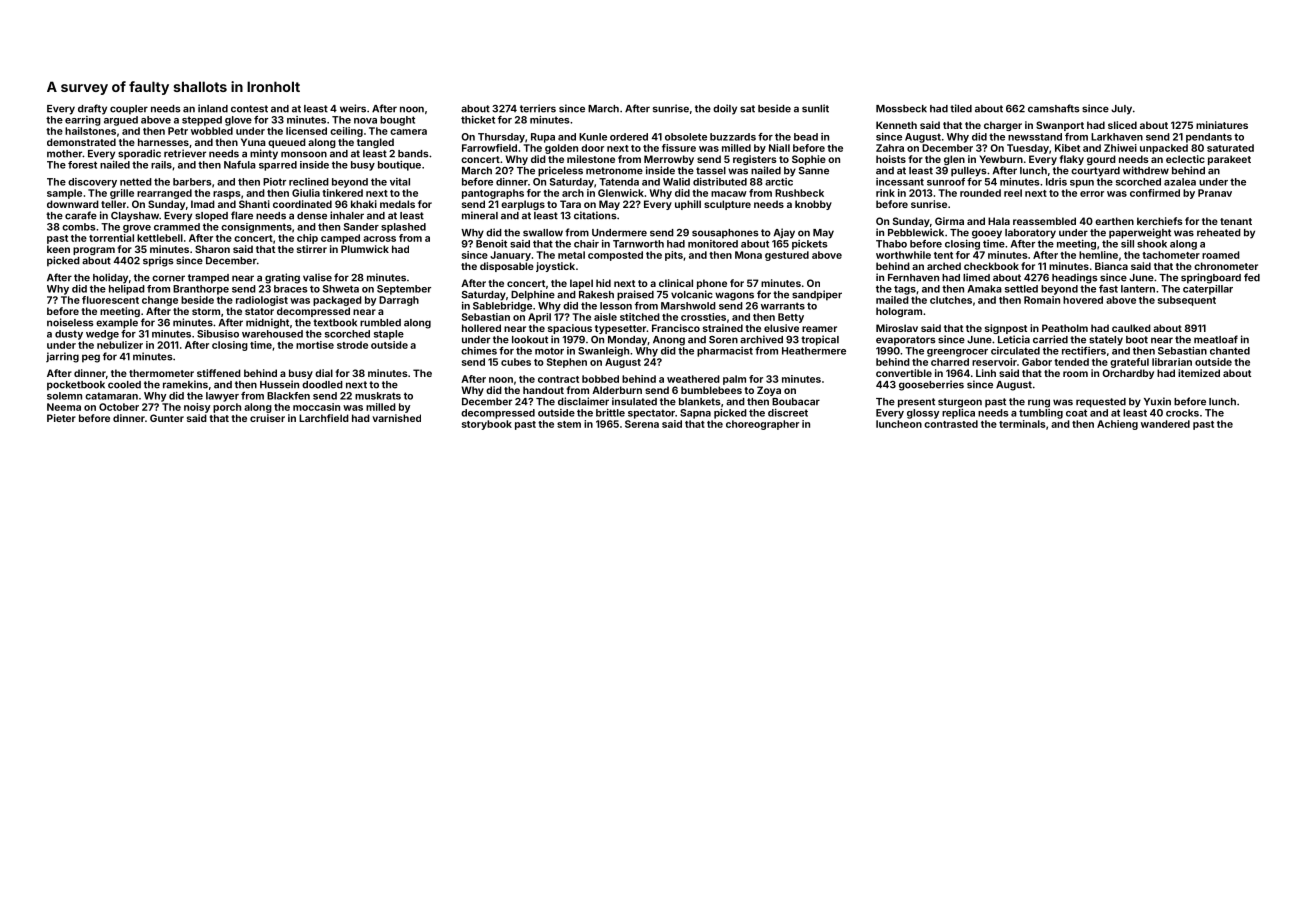 This screenshot has width=1308, height=924. I want to click on Gunter, so click(167, 418).
